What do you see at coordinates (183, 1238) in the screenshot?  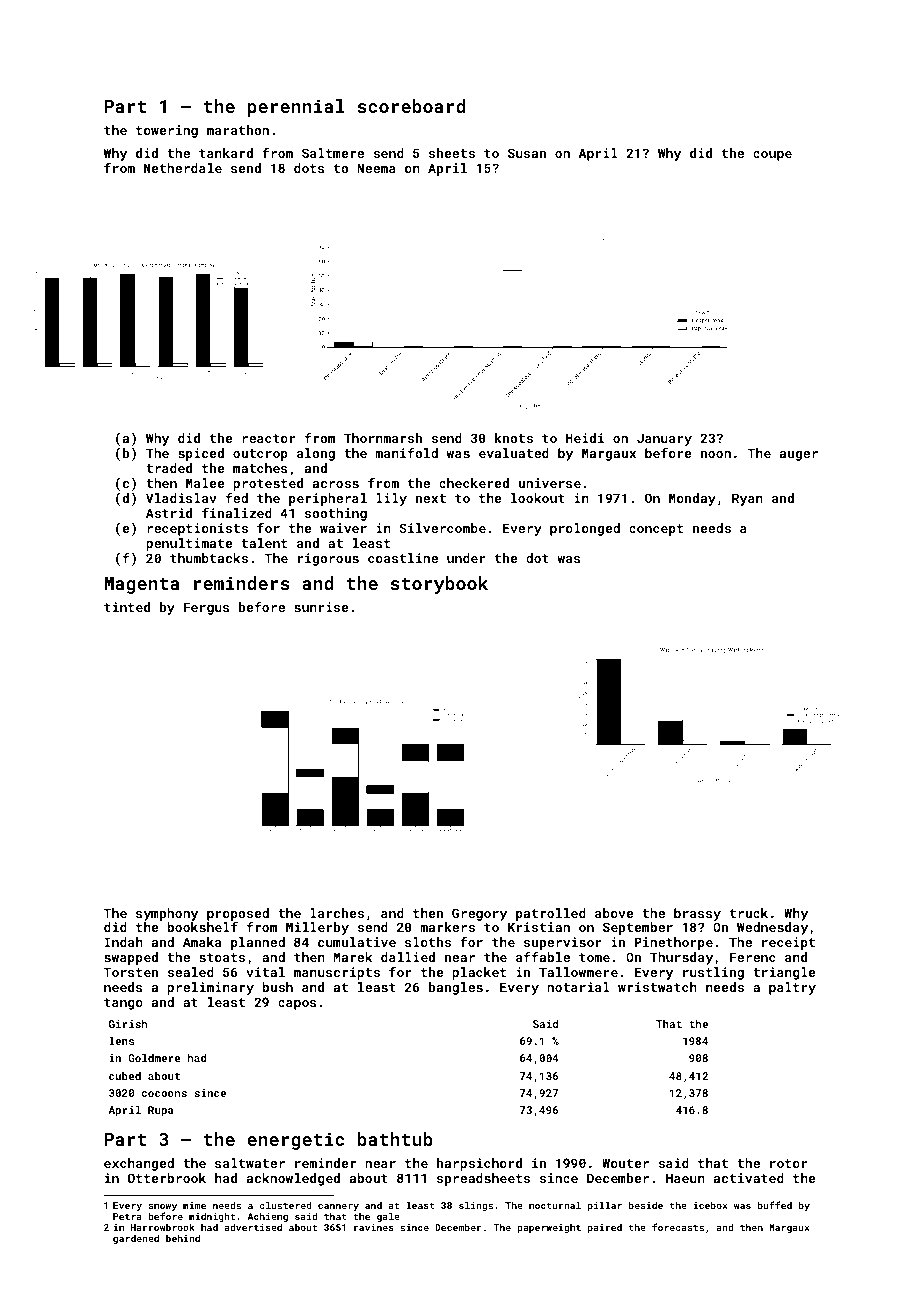 I see `behind` at bounding box center [183, 1238].
